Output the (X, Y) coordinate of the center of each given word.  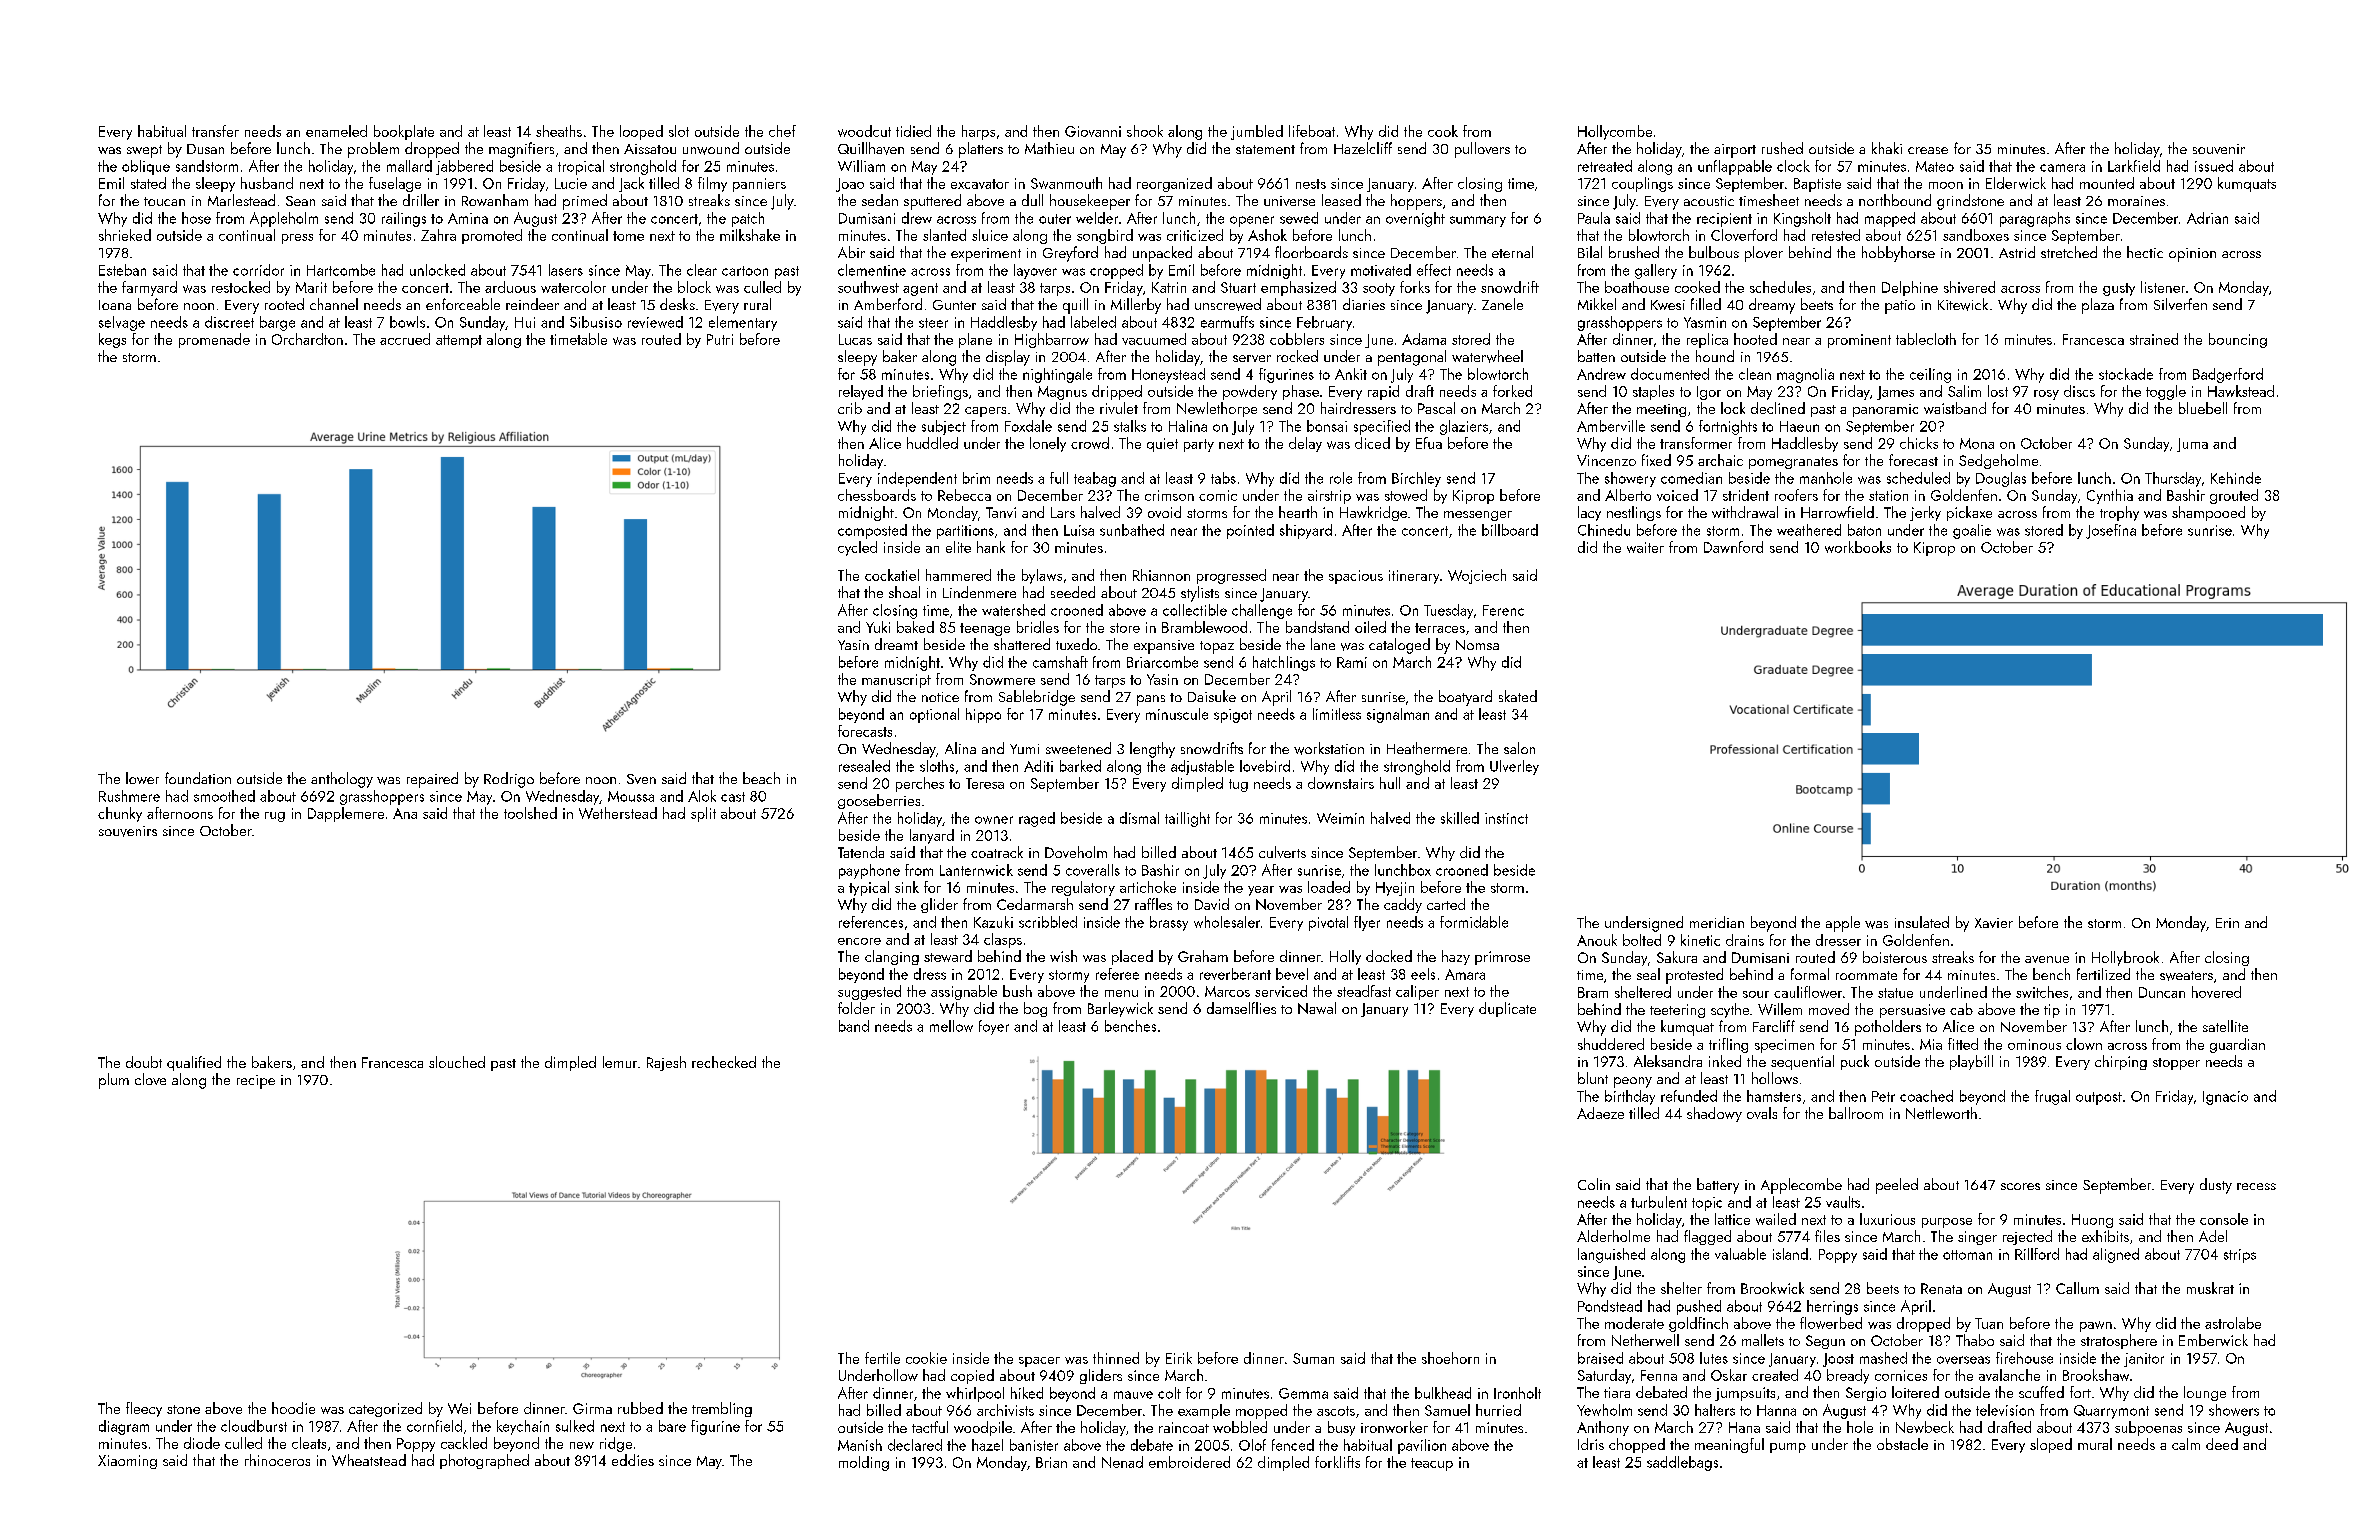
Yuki (878, 627)
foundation (198, 778)
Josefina (2111, 531)
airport (1735, 151)
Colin (1594, 1184)
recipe (256, 1082)
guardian (2237, 1045)
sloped (2051, 1445)
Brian (1051, 1462)
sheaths (559, 131)
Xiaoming (127, 1462)
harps (978, 132)
